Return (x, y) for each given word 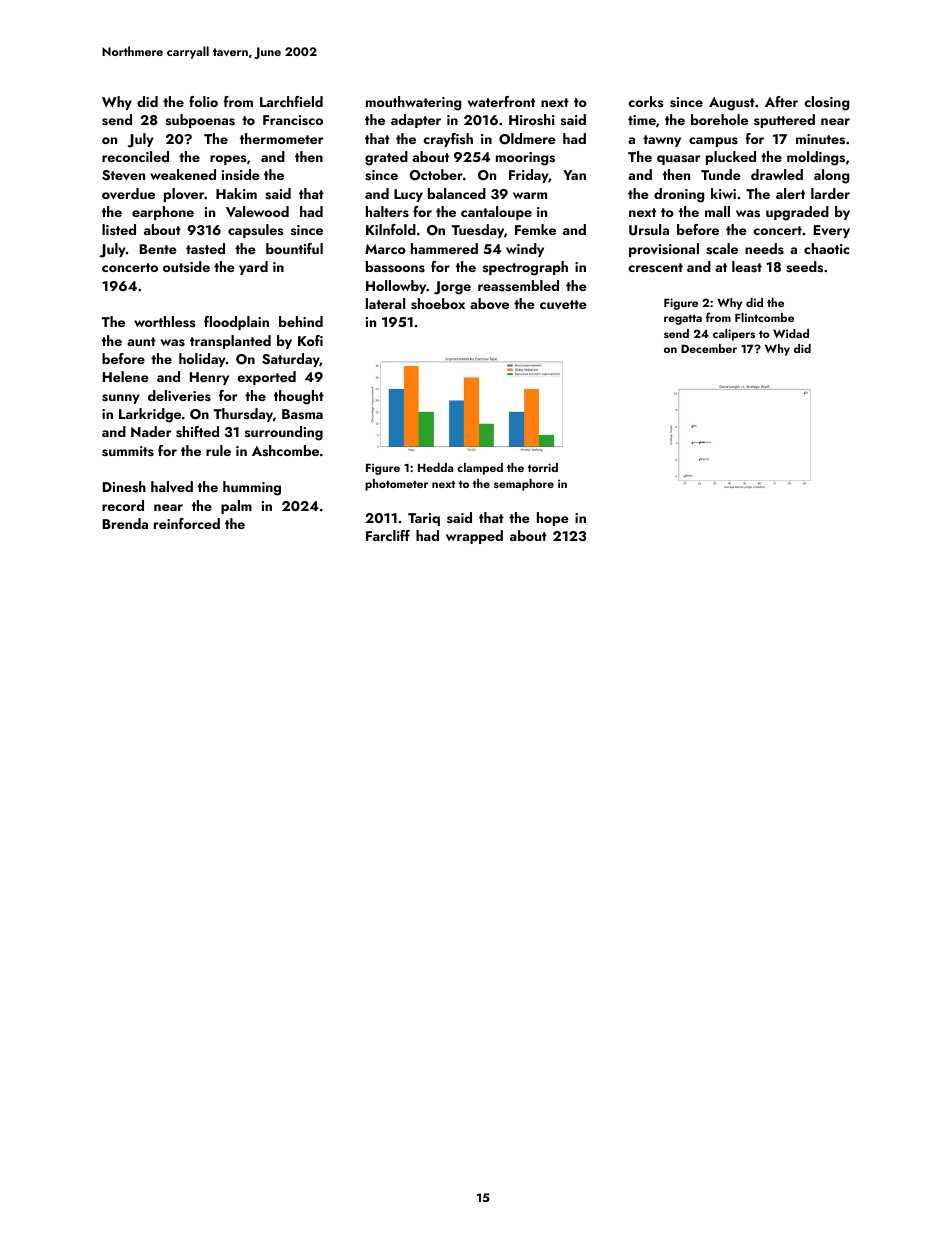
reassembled (518, 286)
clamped (480, 469)
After (781, 101)
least (747, 267)
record (123, 505)
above (489, 303)
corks (646, 101)
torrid (543, 467)
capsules (256, 231)
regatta (683, 319)
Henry (209, 378)
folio (203, 101)
